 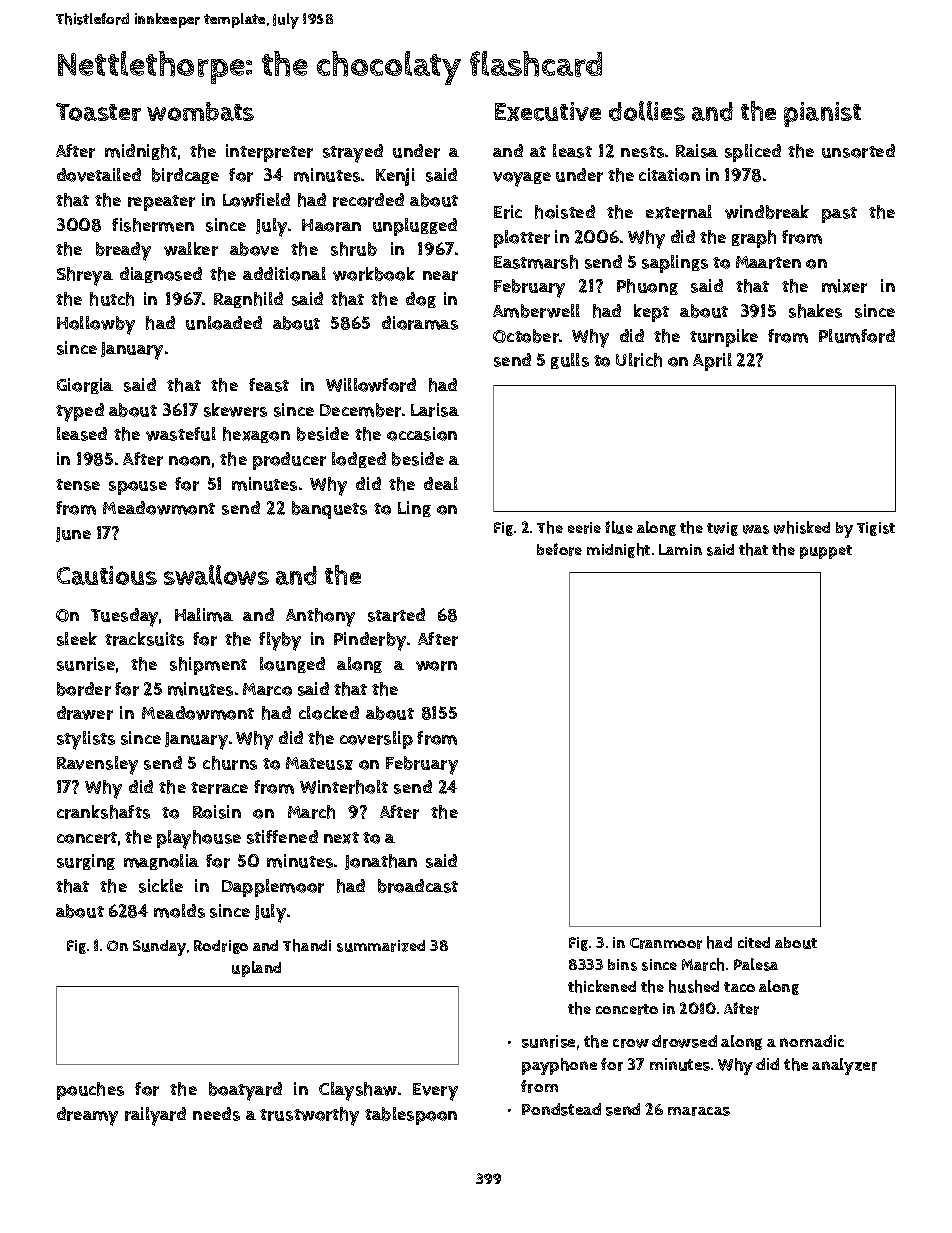 I want to click on Jonathan, so click(x=381, y=862).
